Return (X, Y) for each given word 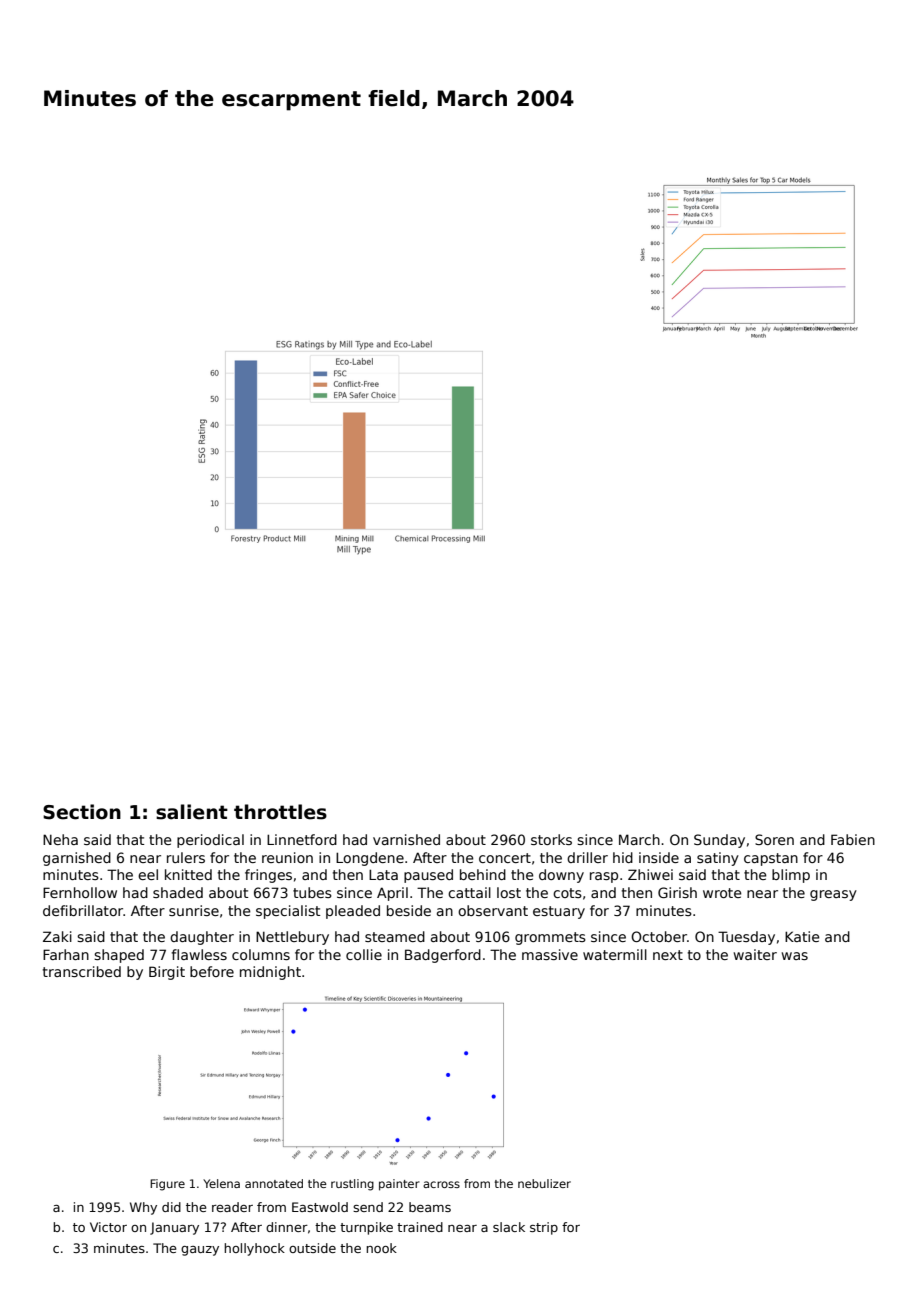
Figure (167, 1185)
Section (82, 812)
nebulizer (544, 1183)
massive (550, 954)
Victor (108, 1227)
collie (364, 954)
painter (399, 1185)
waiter (755, 954)
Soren (774, 839)
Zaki (57, 936)
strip (544, 1228)
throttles (280, 812)
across (441, 1184)
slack (509, 1227)
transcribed (82, 971)
